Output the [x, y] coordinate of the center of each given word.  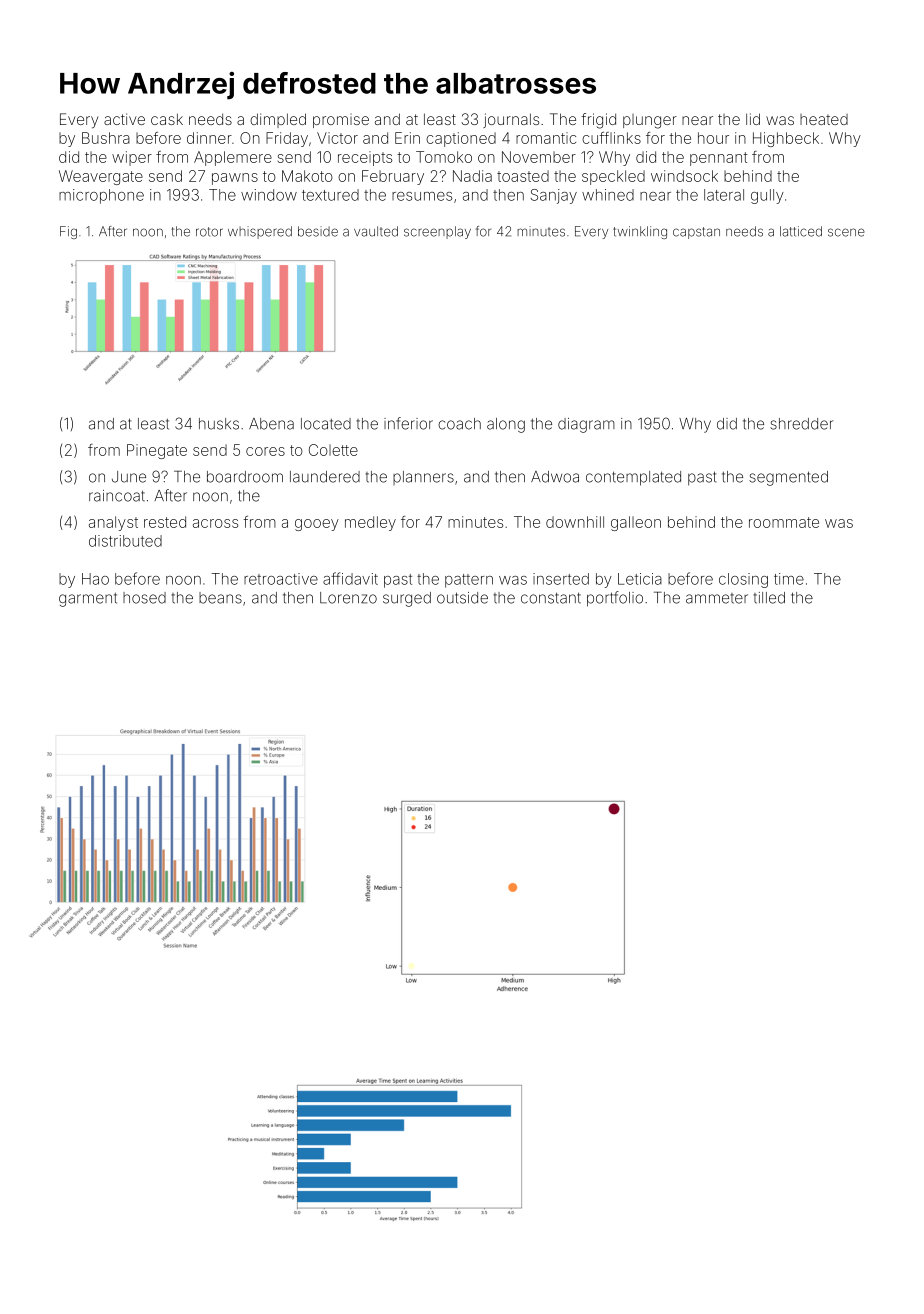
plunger [650, 121]
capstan [696, 233]
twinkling [640, 232]
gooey [317, 525]
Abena [271, 424]
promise [341, 121]
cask [167, 119]
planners [423, 478]
